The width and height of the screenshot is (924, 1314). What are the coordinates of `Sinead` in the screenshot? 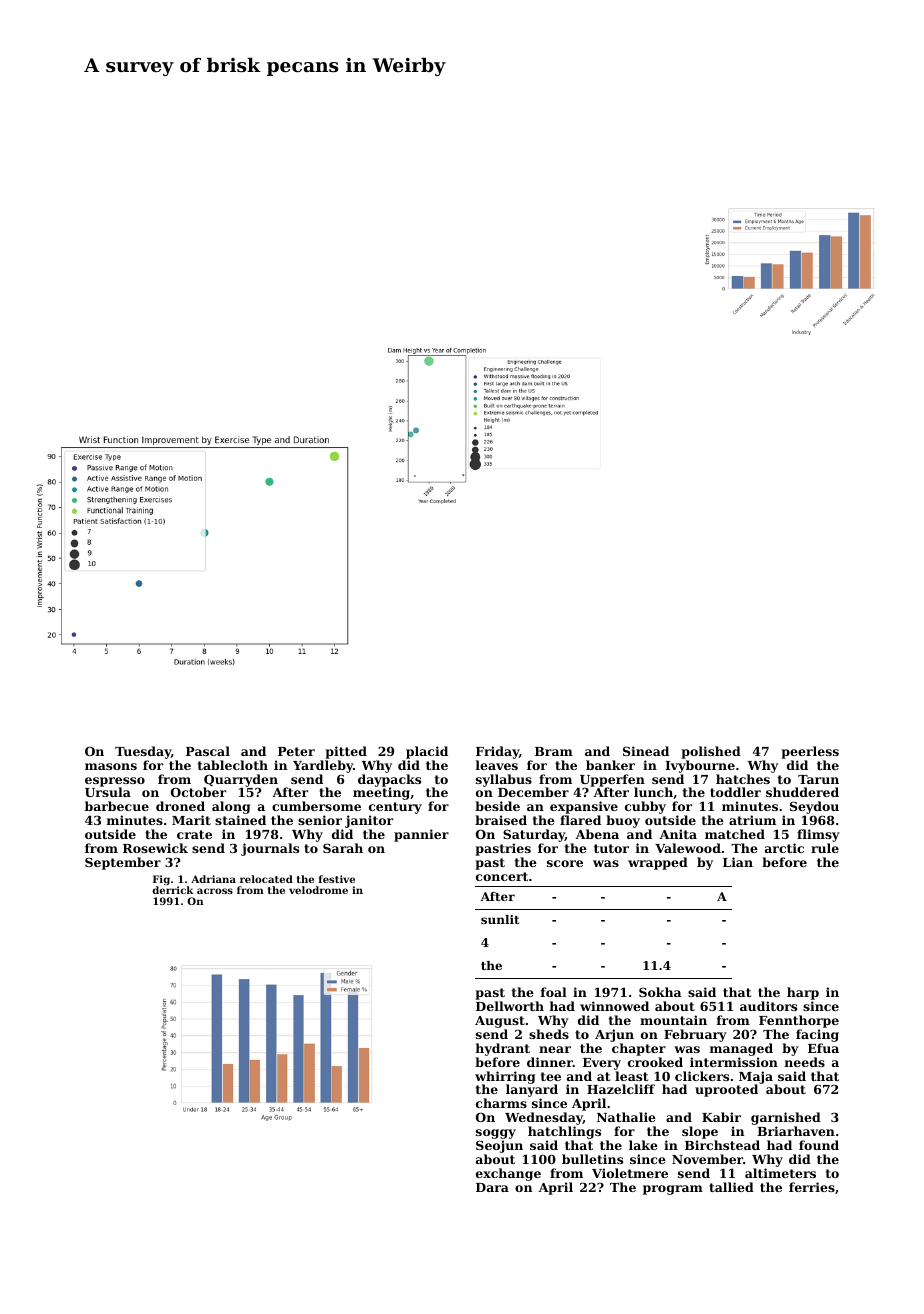 It's located at (646, 751).
